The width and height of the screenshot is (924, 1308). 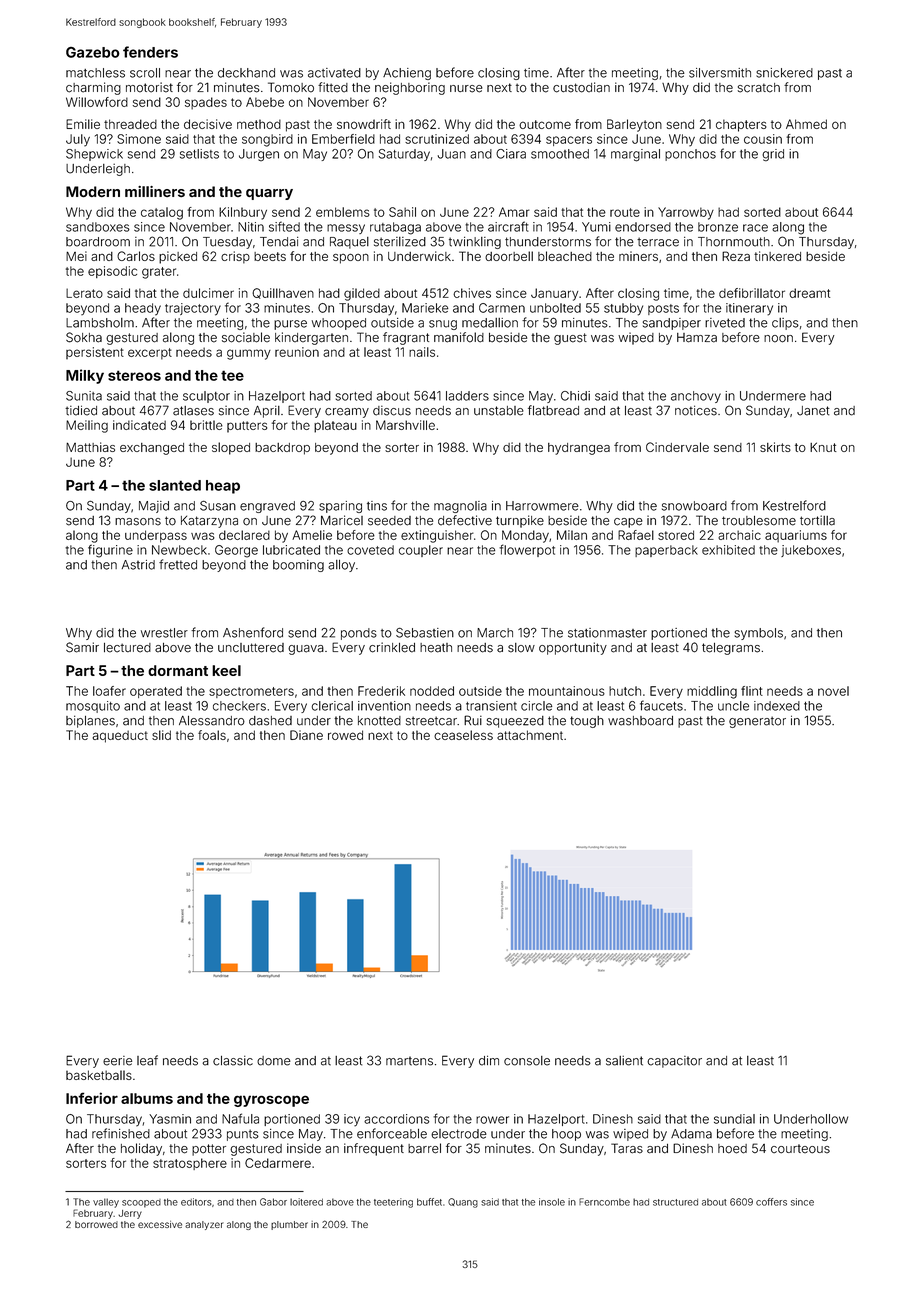 What do you see at coordinates (720, 73) in the screenshot?
I see `silversmith` at bounding box center [720, 73].
